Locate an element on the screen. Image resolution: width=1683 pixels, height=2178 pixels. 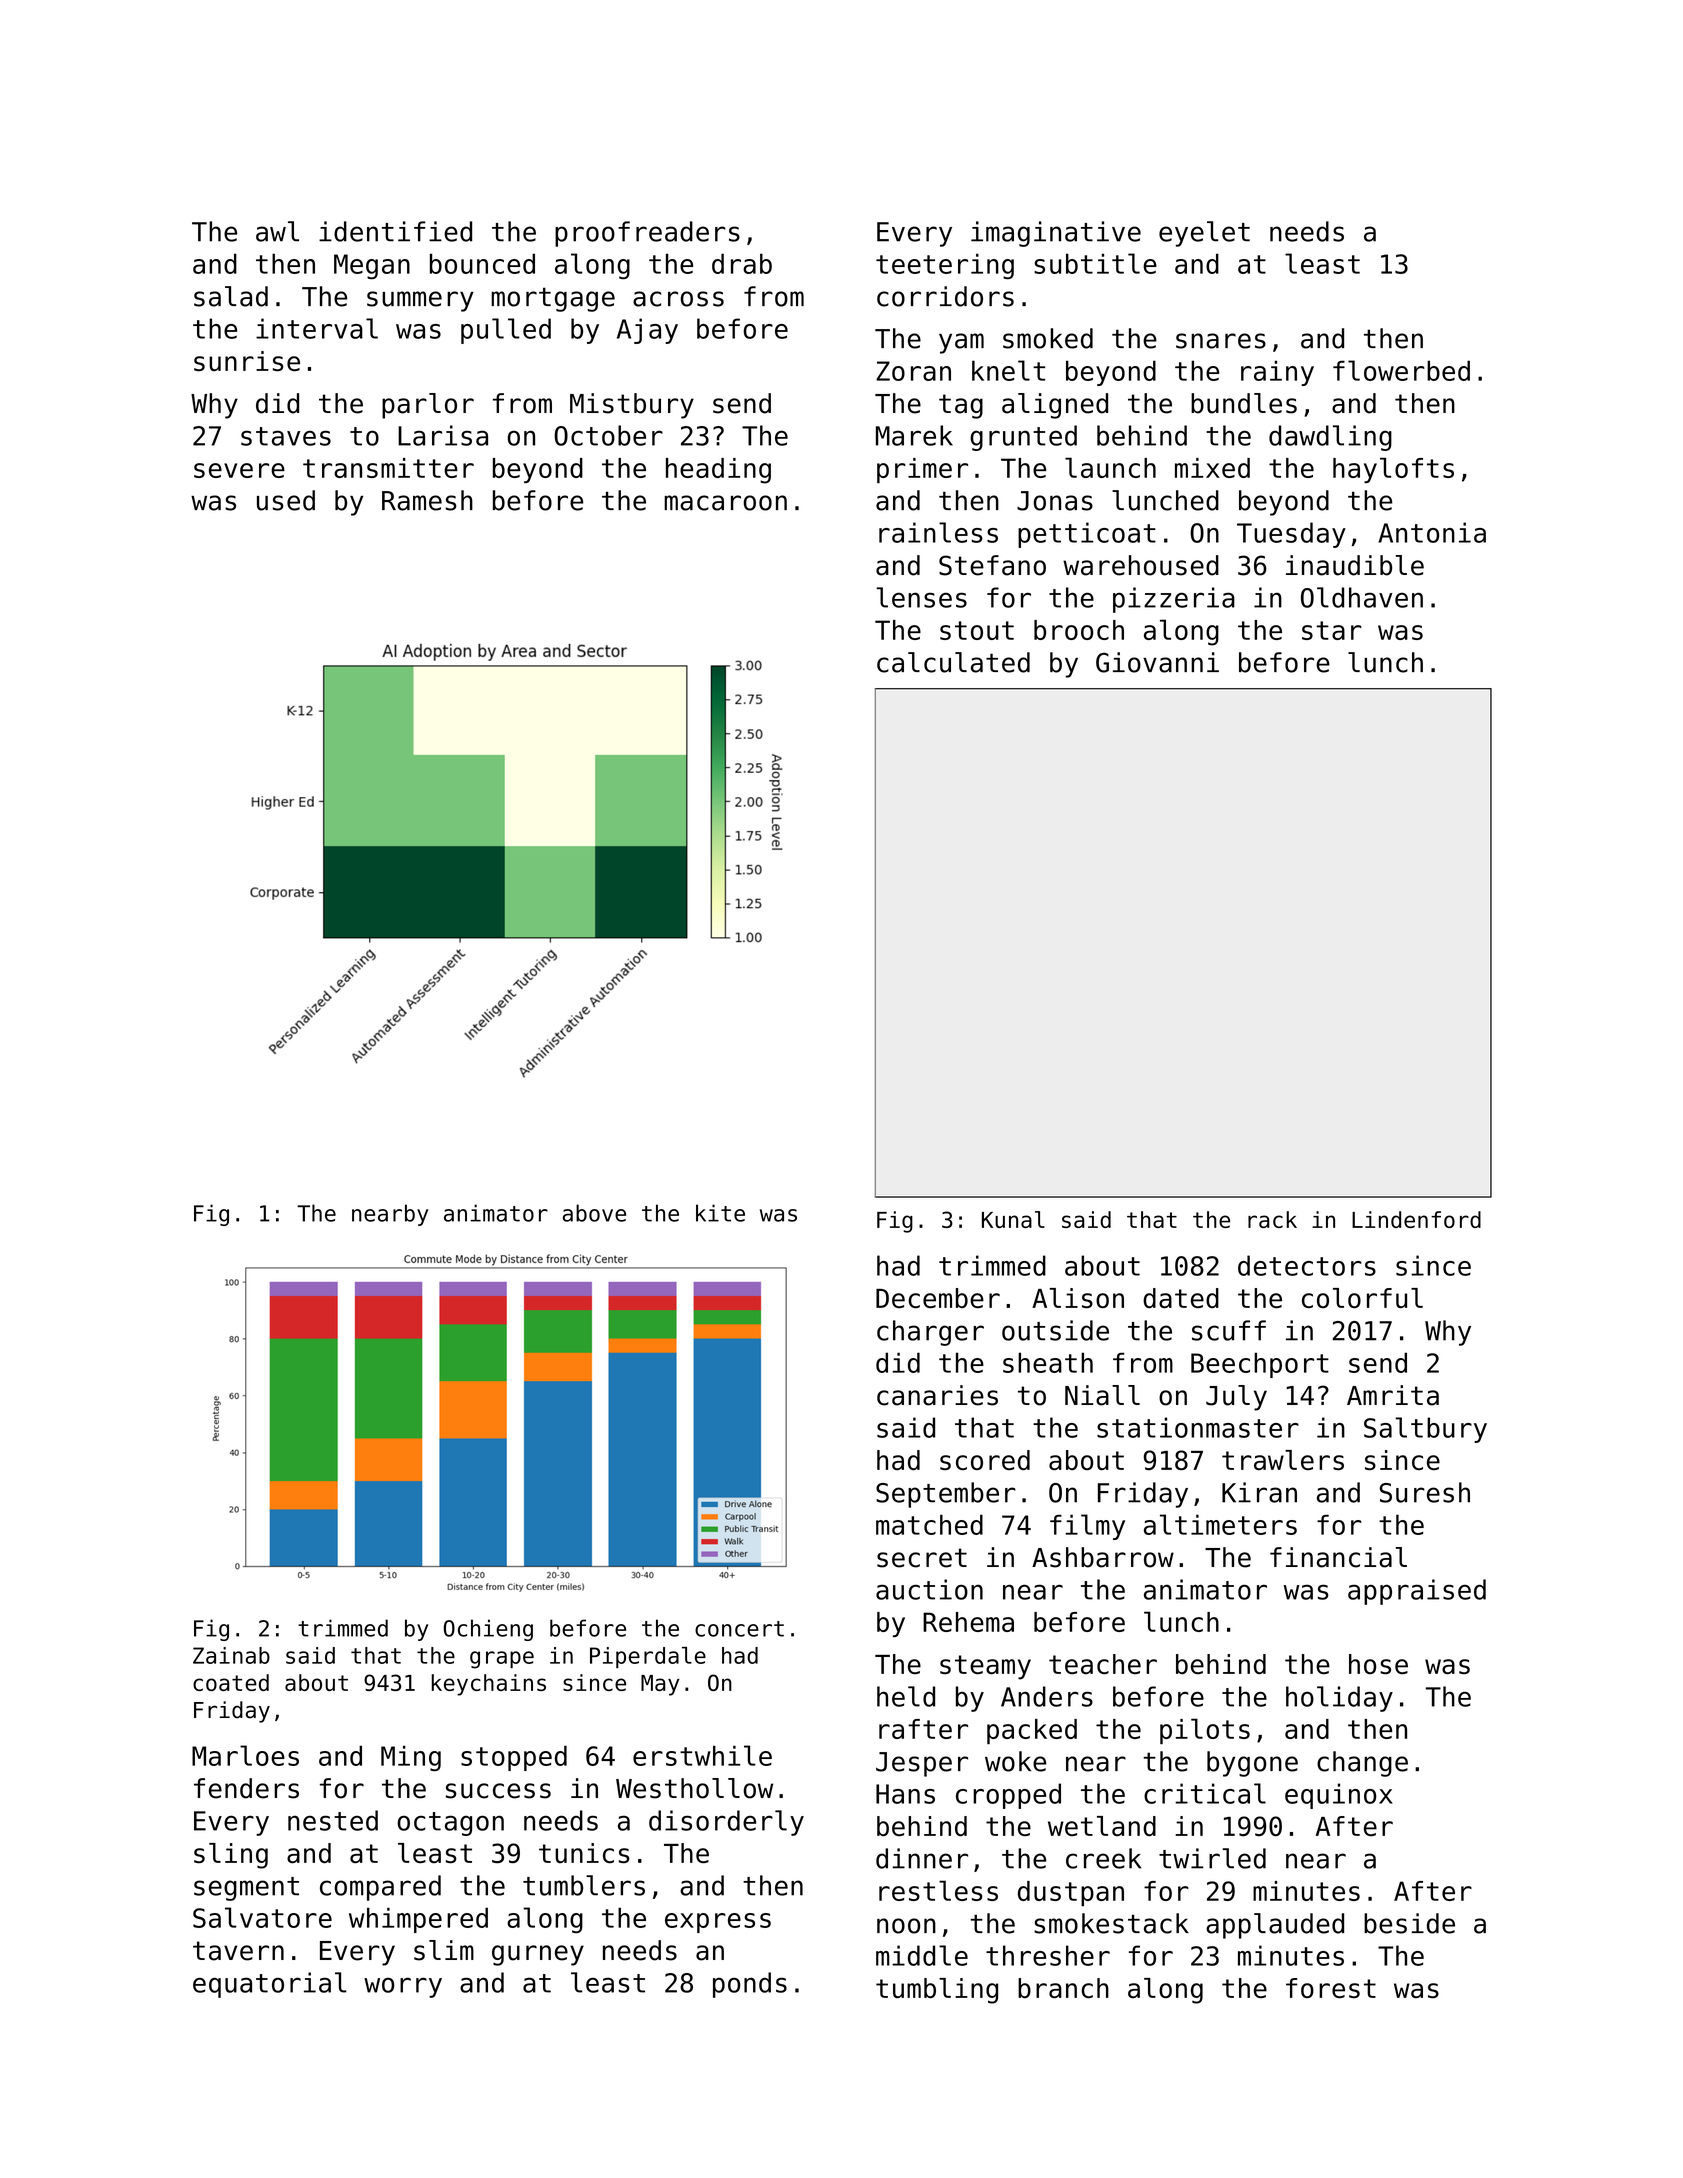
calculated is located at coordinates (953, 662).
